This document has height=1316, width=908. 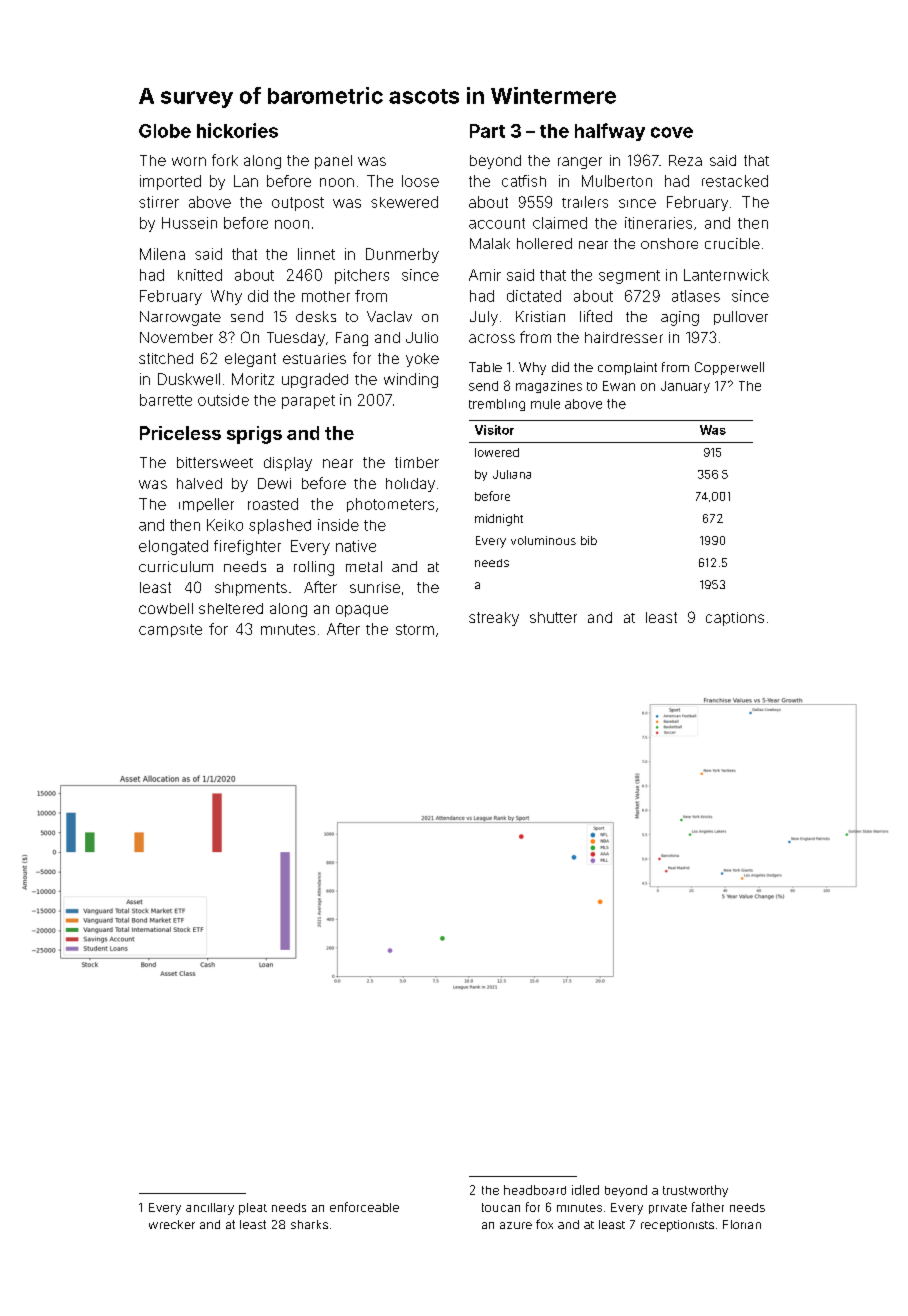 I want to click on crucible, so click(x=732, y=243).
